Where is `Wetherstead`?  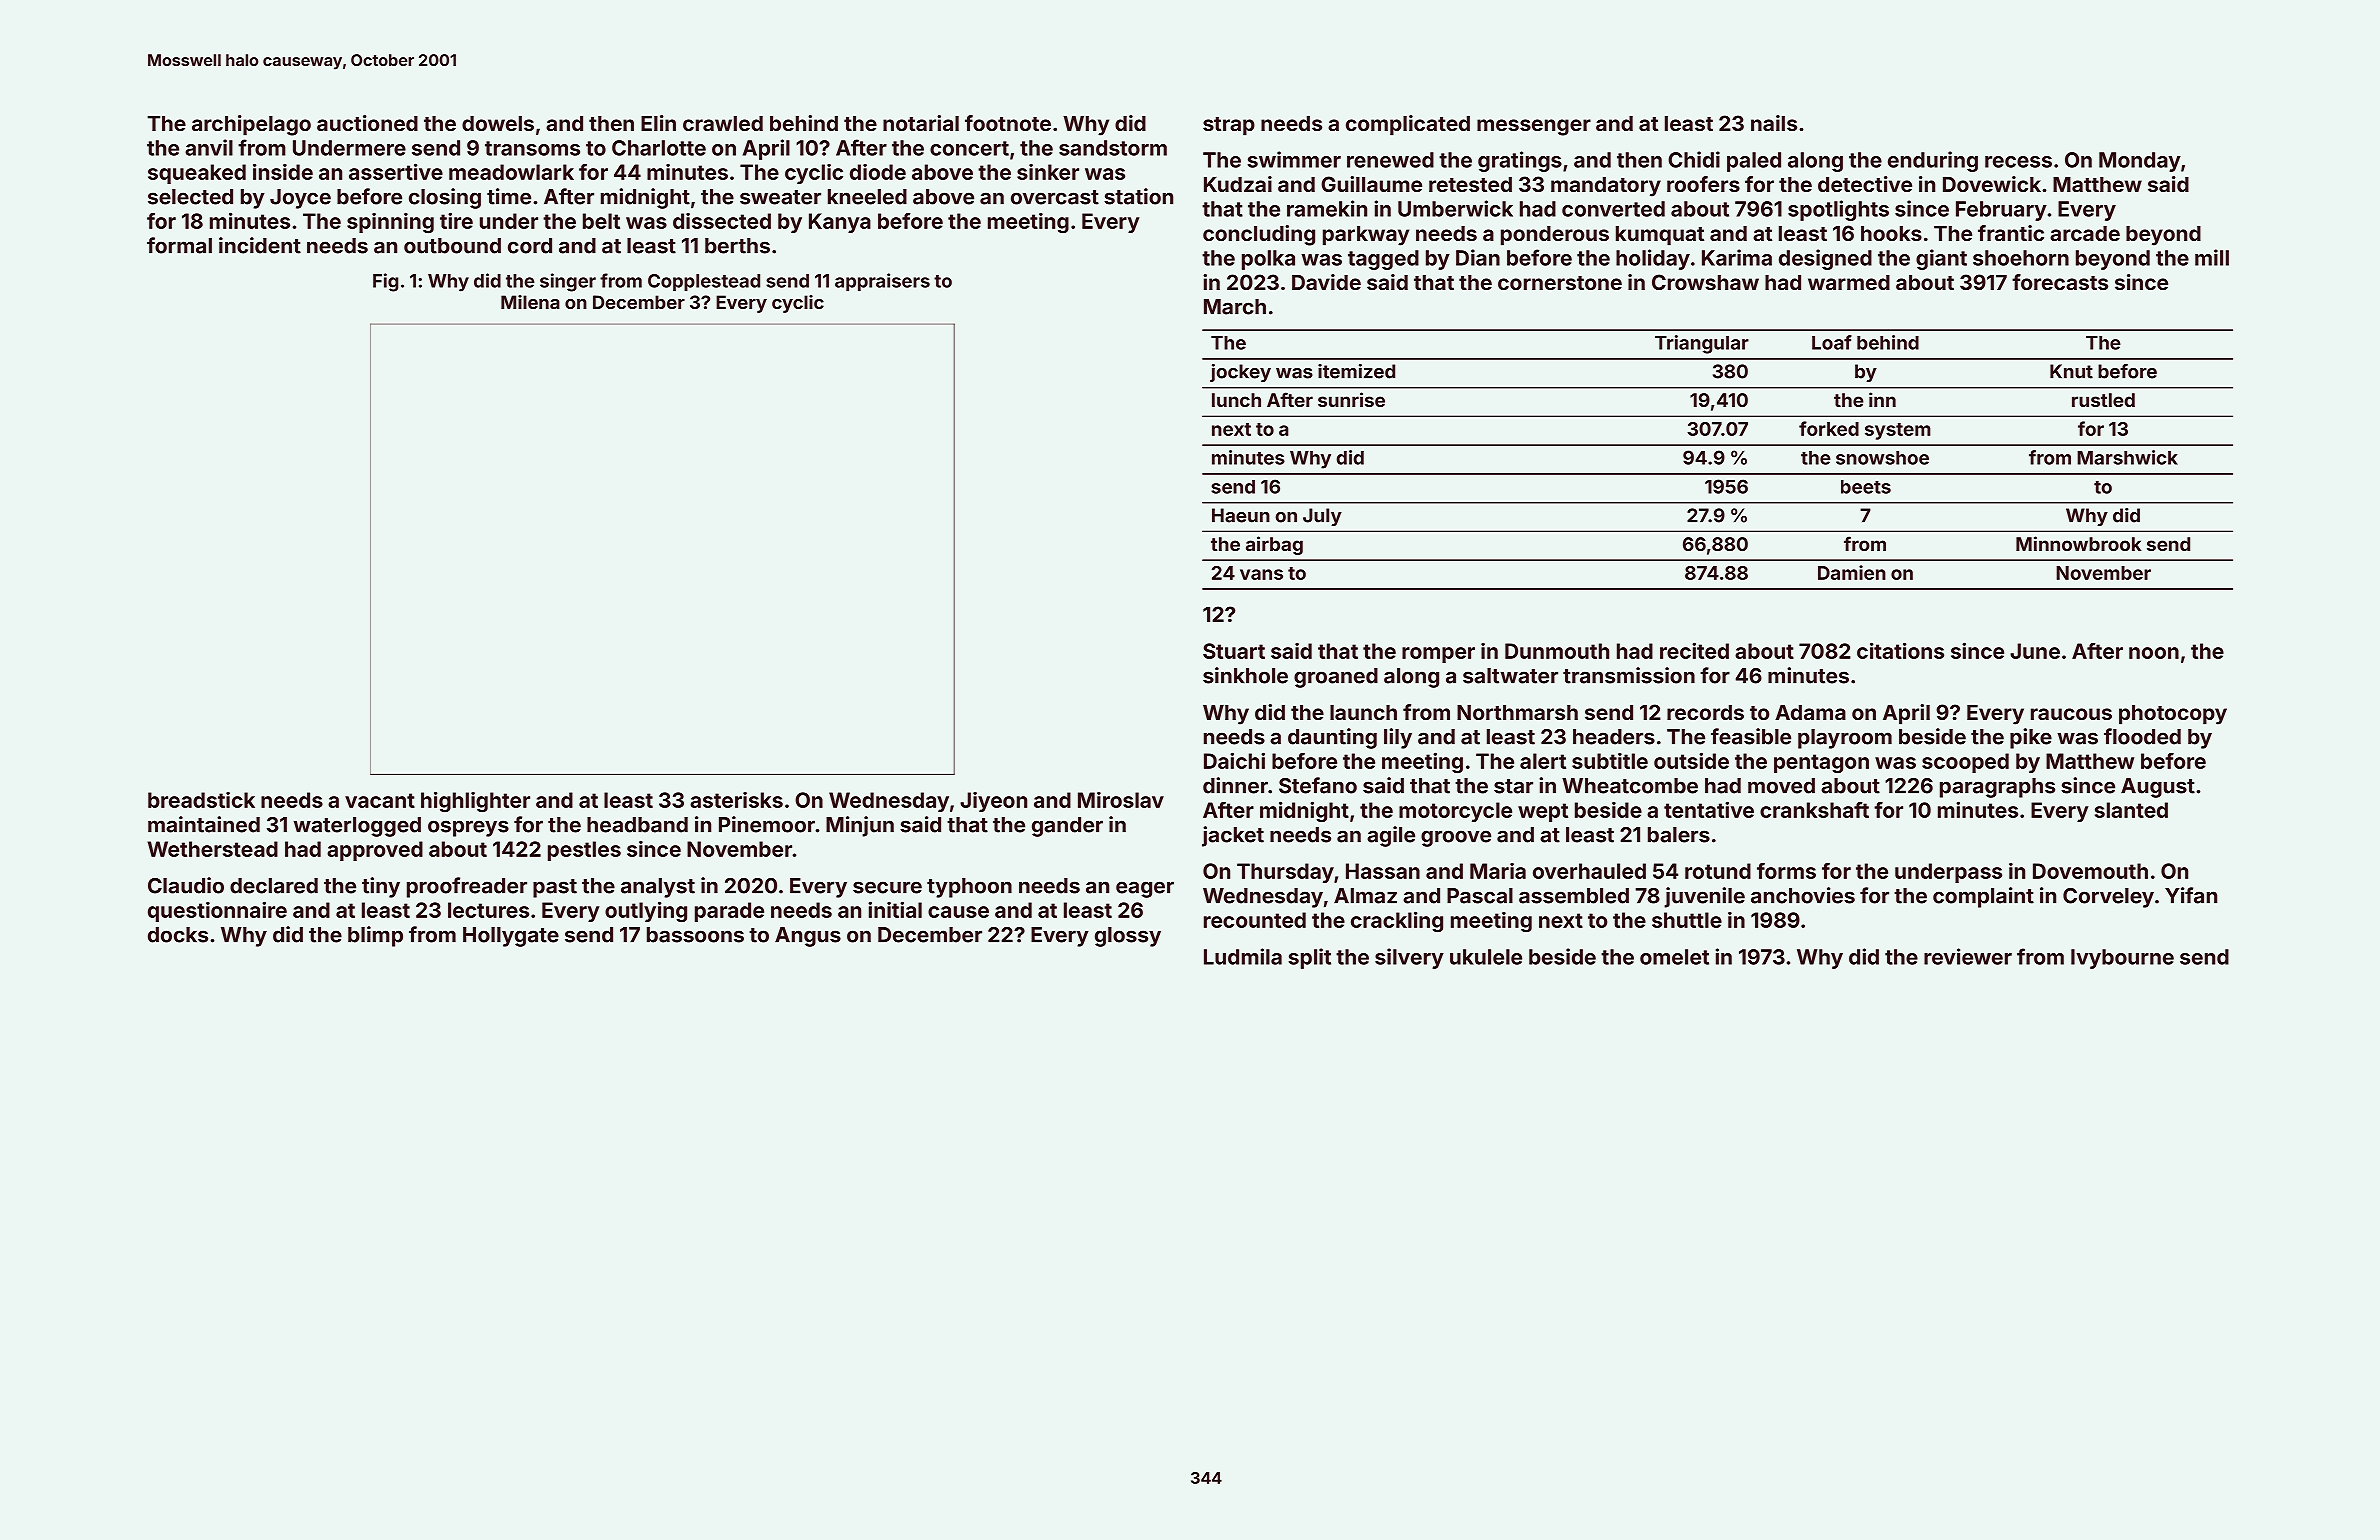
Wetherstead is located at coordinates (213, 849).
